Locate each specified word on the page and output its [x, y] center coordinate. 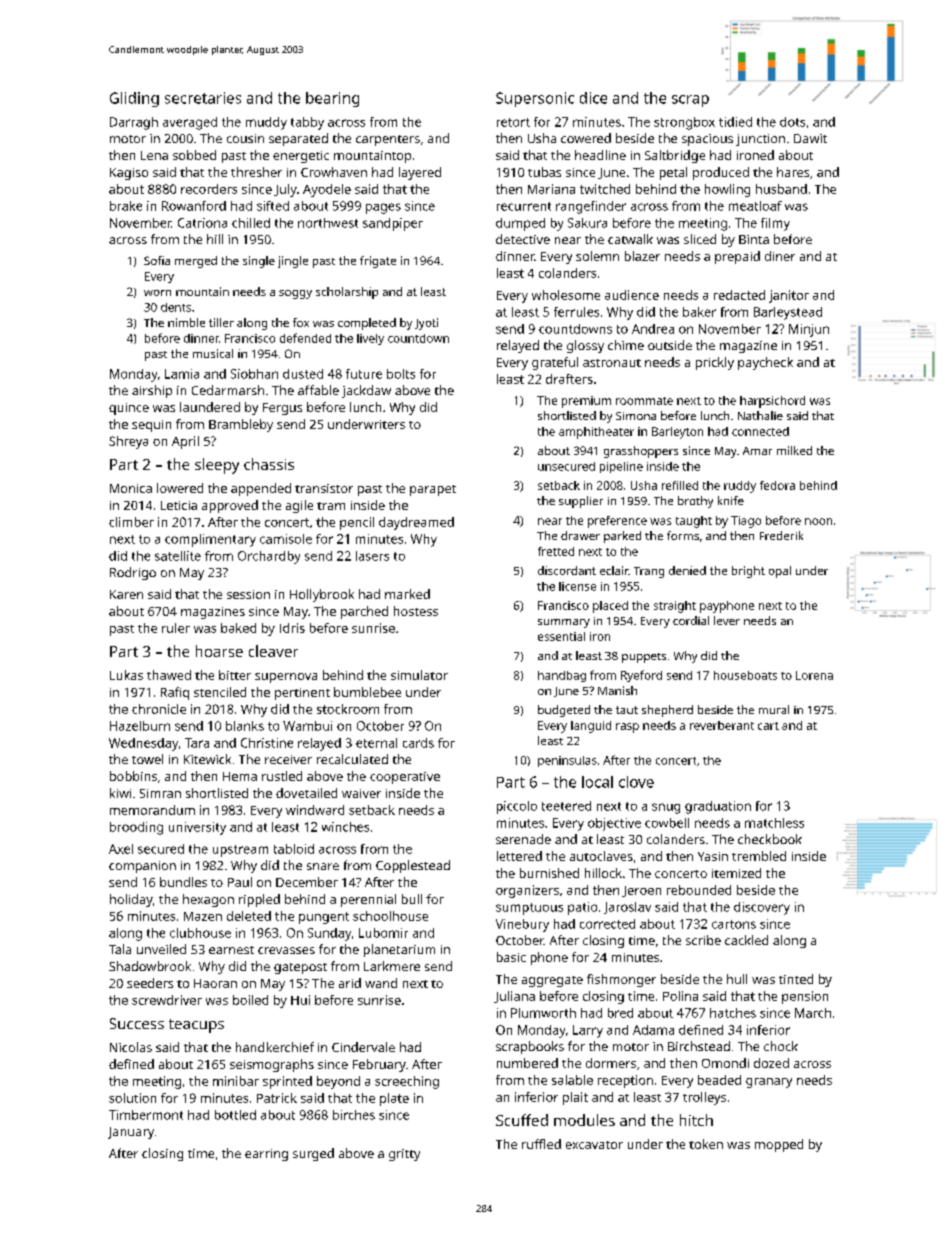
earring [266, 1155]
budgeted [564, 711]
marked [407, 594]
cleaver [273, 651]
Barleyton [677, 433]
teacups [196, 1026]
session [248, 594]
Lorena [814, 675]
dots [792, 122]
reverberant [722, 725]
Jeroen [641, 891]
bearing [332, 99]
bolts [401, 374]
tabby [307, 123]
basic [511, 957]
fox [301, 322]
